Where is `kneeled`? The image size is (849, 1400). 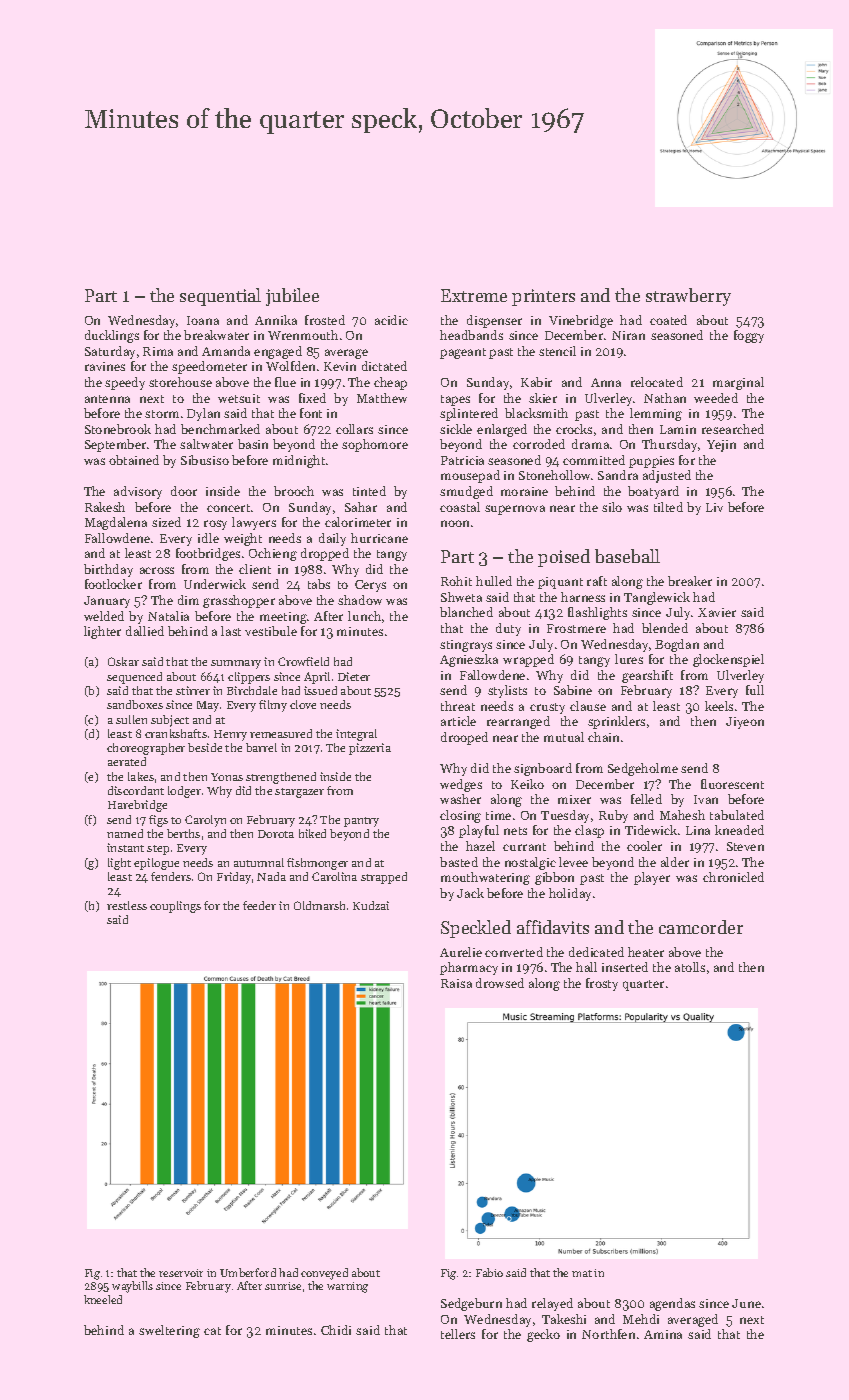 kneeled is located at coordinates (103, 1299).
